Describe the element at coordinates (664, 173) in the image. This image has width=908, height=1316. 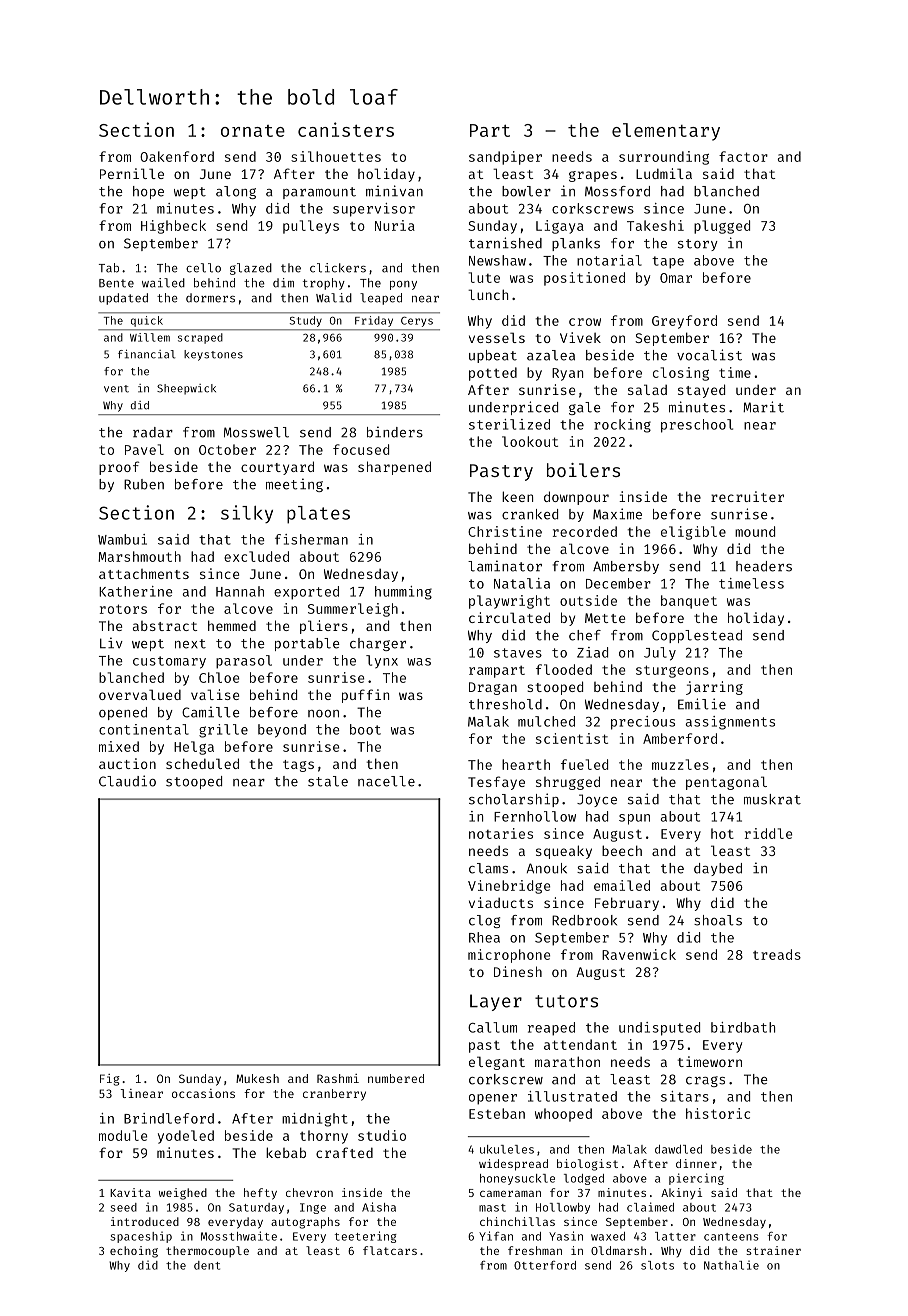
I see `Ludmila` at that location.
